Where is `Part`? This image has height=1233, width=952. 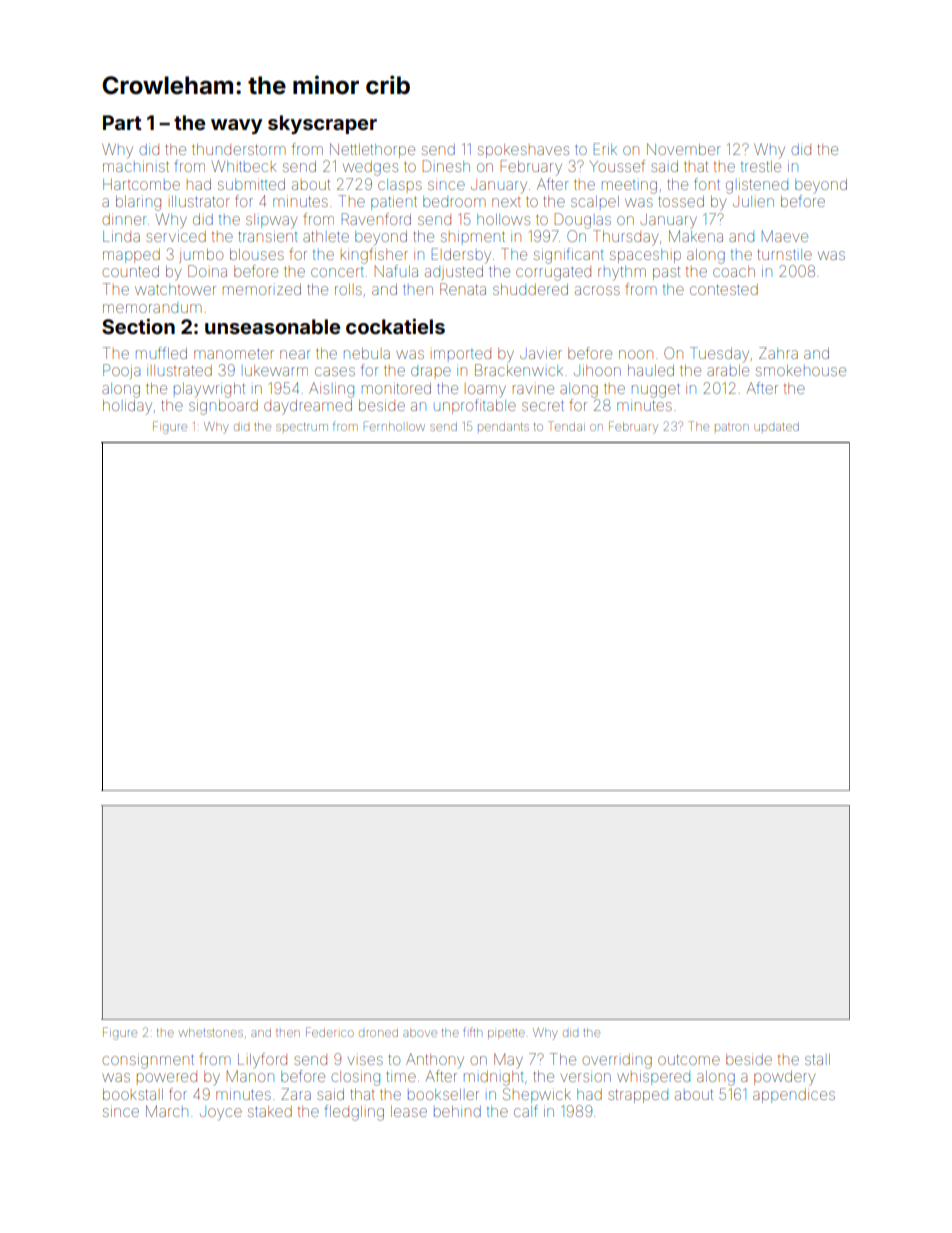
Part is located at coordinates (122, 122).
